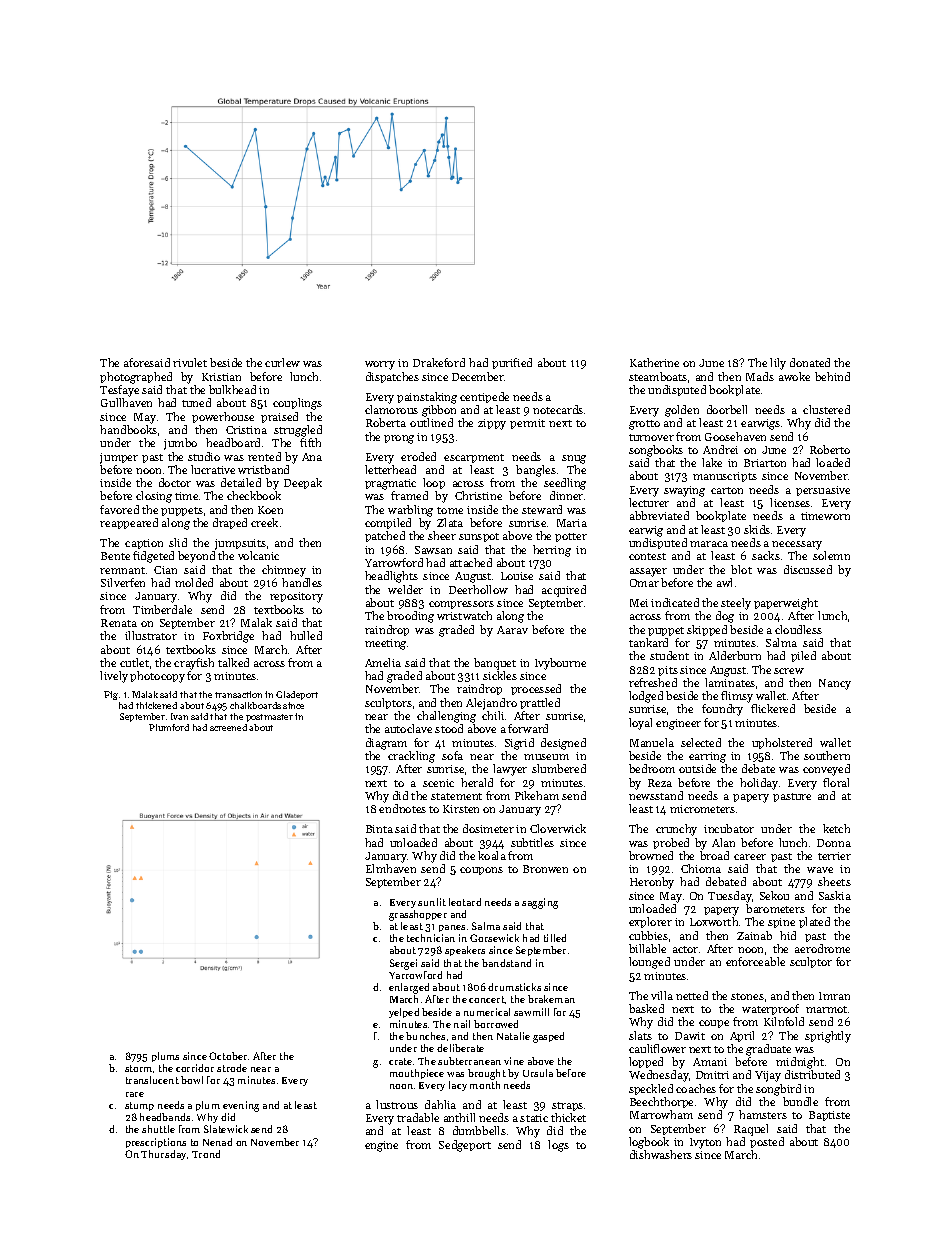 The width and height of the document is (952, 1233). I want to click on discussed, so click(808, 569).
